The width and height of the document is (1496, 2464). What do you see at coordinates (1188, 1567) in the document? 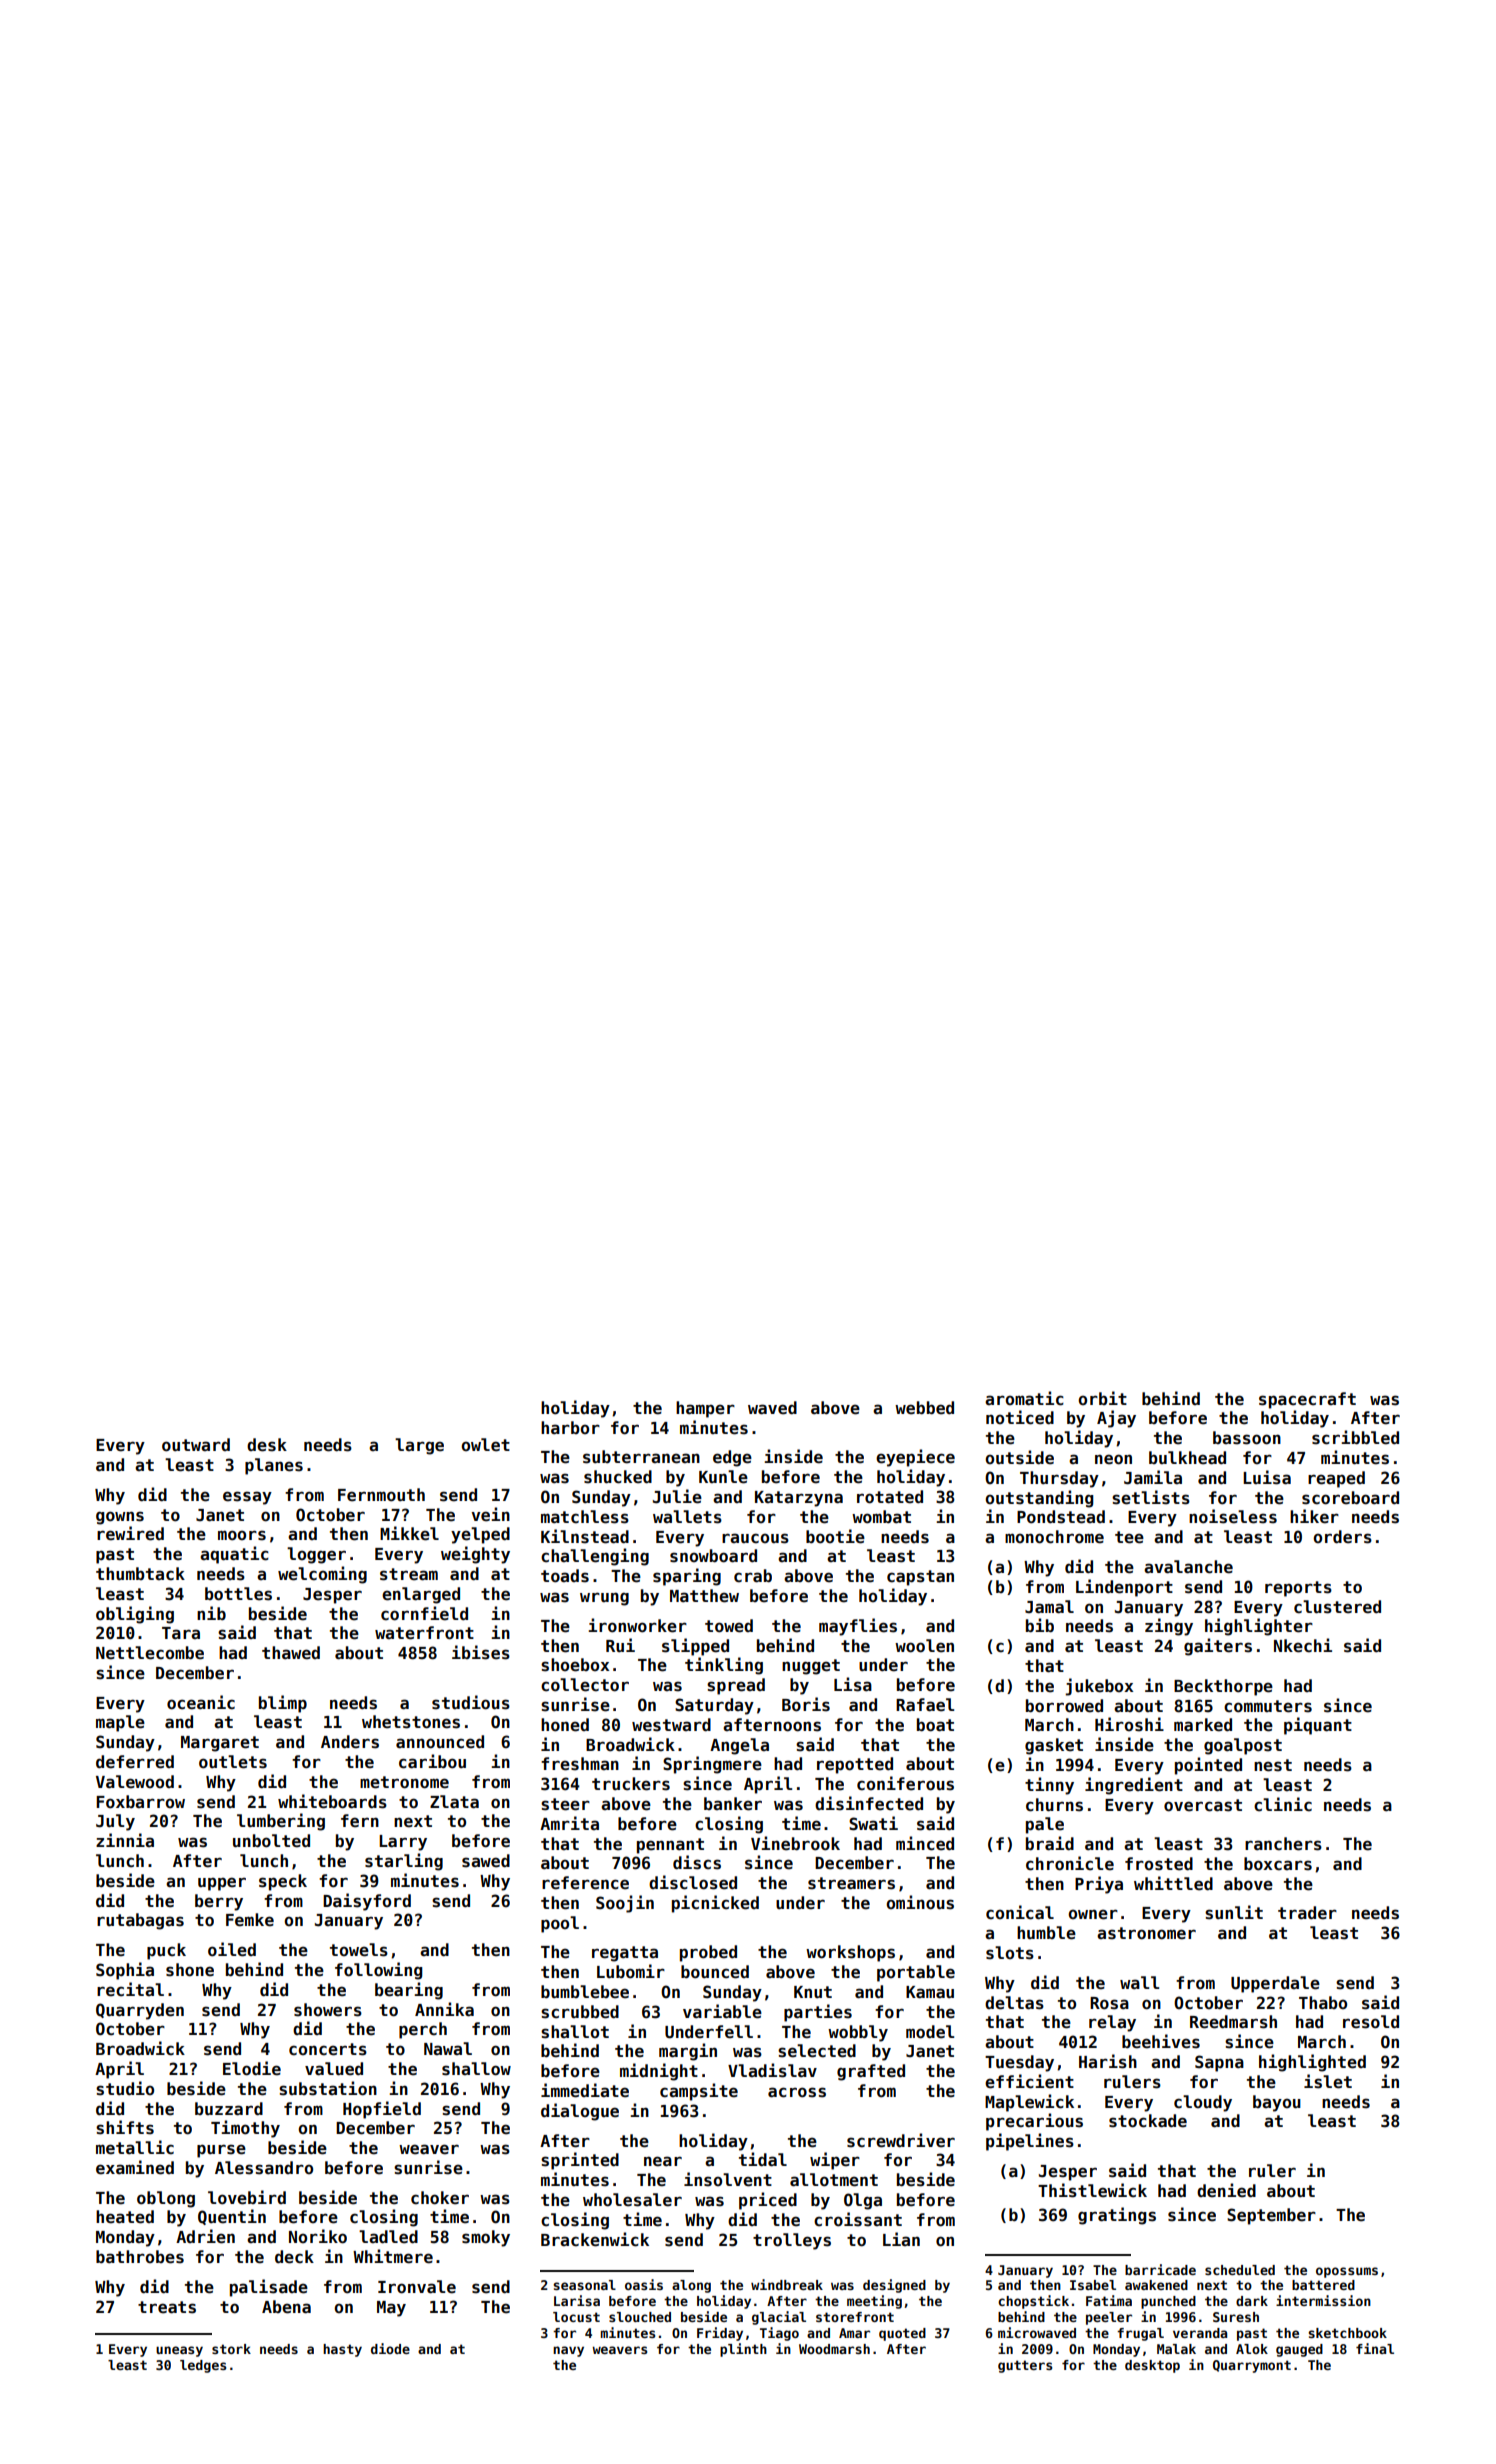
I see `avalanche` at bounding box center [1188, 1567].
